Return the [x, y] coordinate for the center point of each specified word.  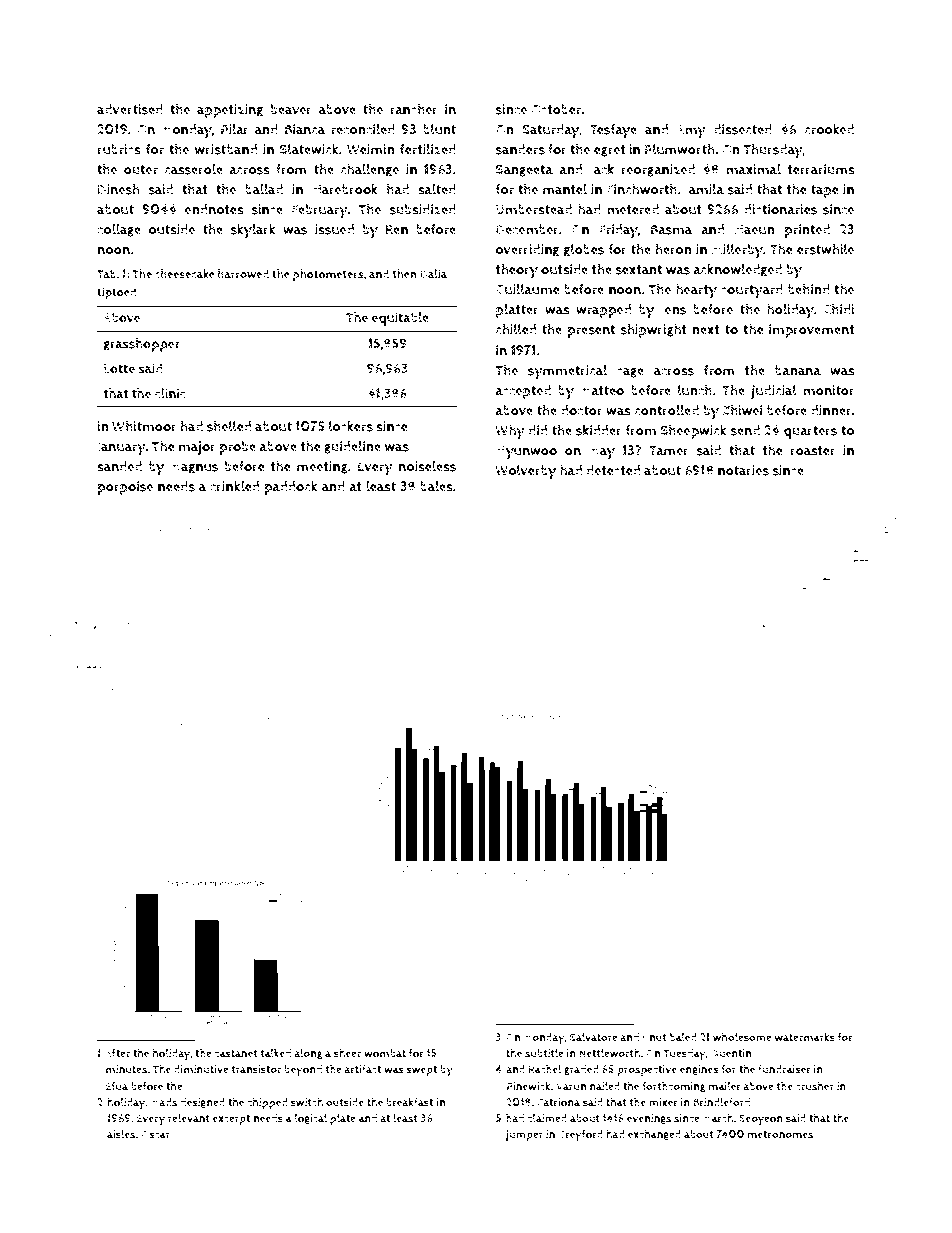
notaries [743, 470]
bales [436, 486]
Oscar [155, 1134]
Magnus [194, 467]
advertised [130, 109]
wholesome [742, 1037]
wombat [385, 1053]
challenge [370, 170]
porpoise [125, 488]
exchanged [654, 1134]
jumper [524, 1135]
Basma [671, 230]
